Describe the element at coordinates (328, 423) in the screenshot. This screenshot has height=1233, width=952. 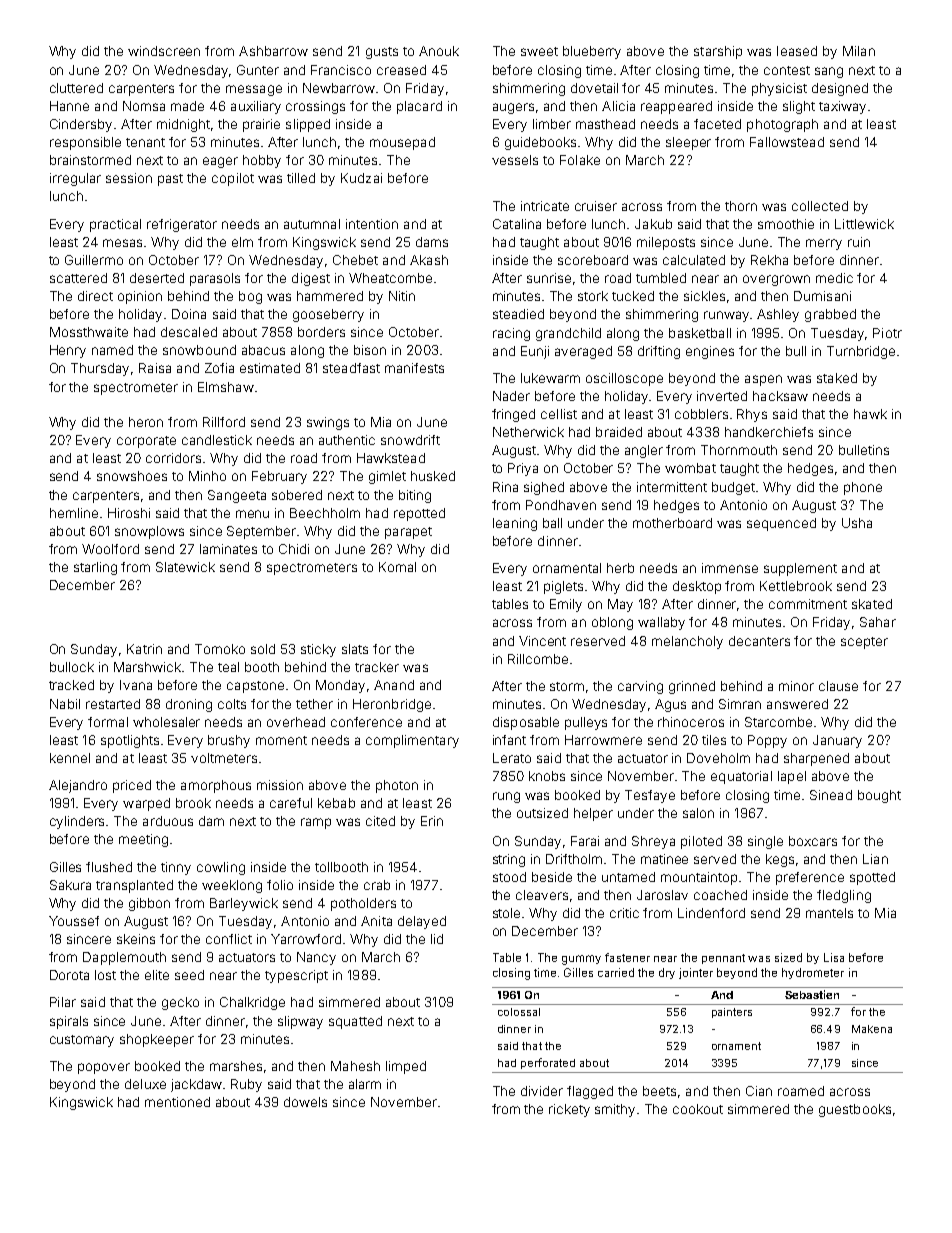
I see `swings` at that location.
